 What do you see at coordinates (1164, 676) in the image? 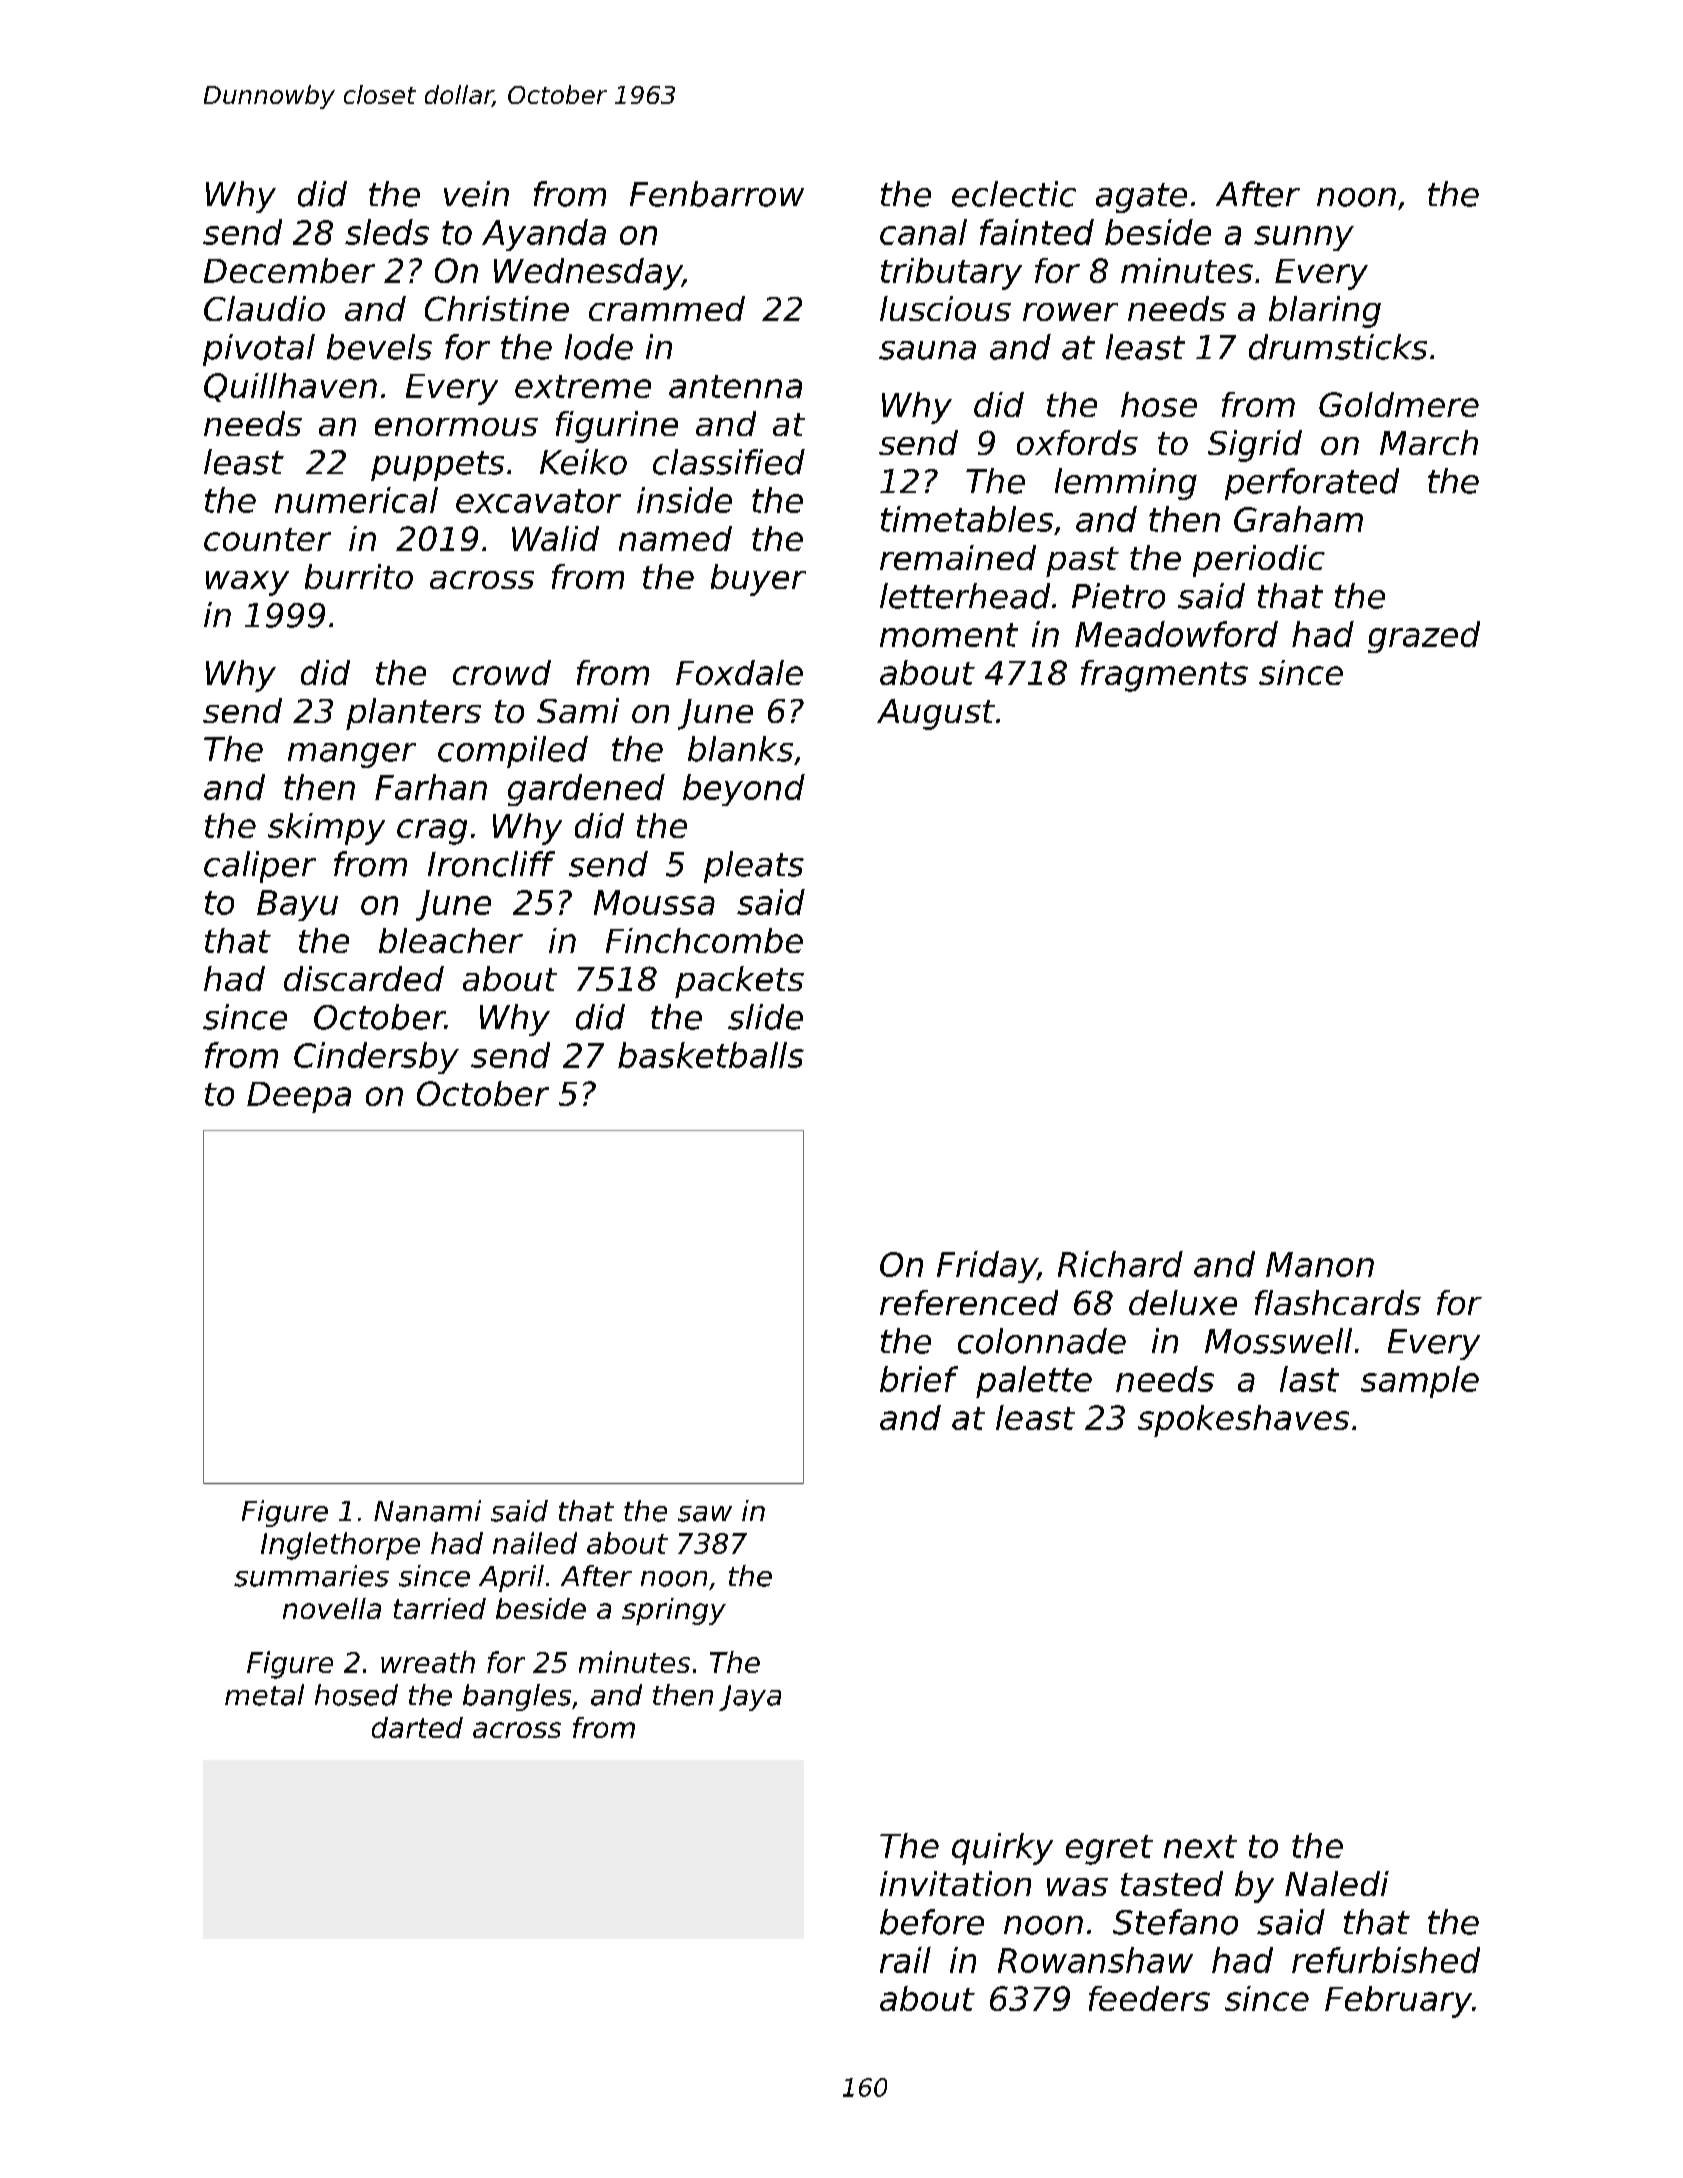
I see `fragments` at bounding box center [1164, 676].
